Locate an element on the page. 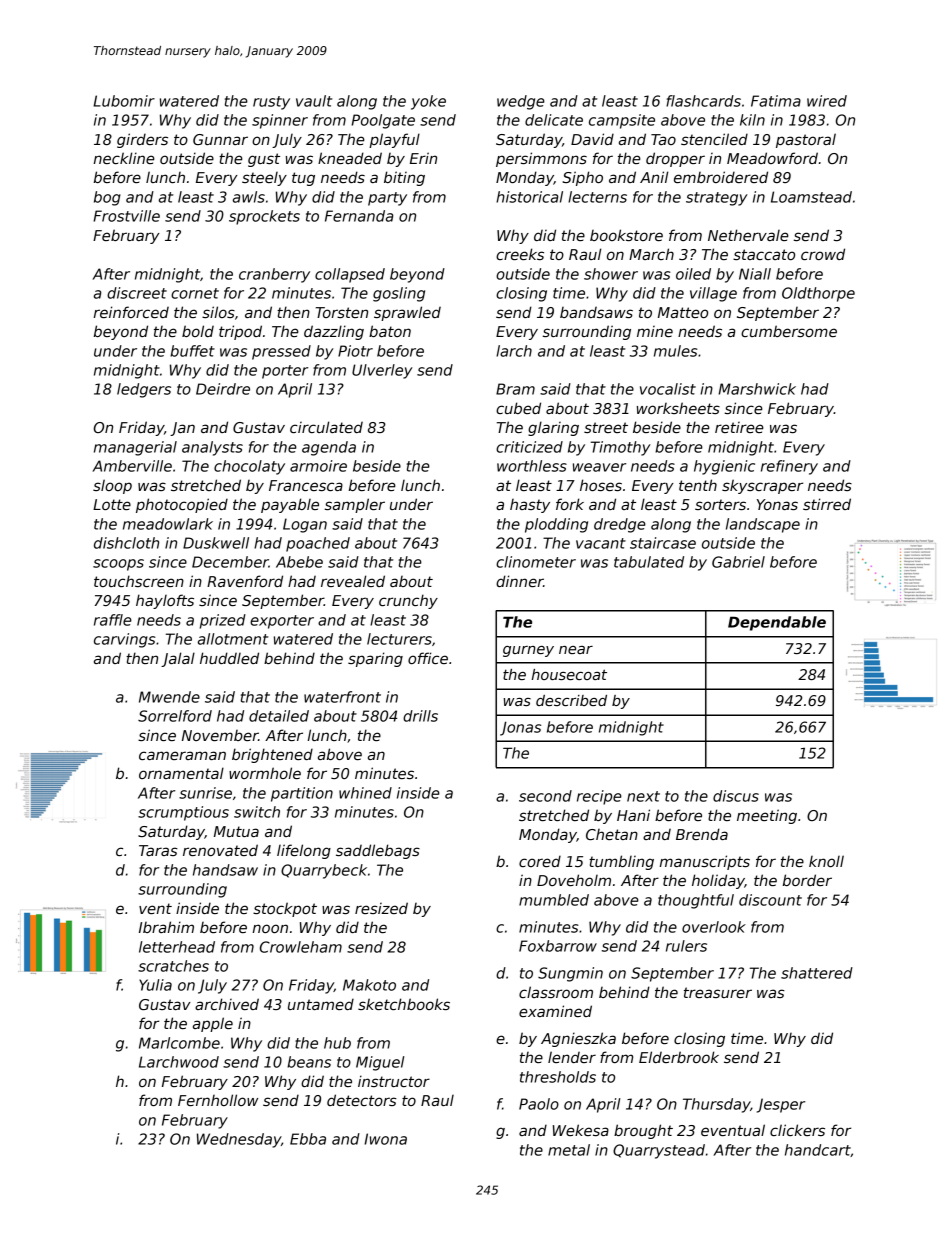  rusty is located at coordinates (271, 103).
